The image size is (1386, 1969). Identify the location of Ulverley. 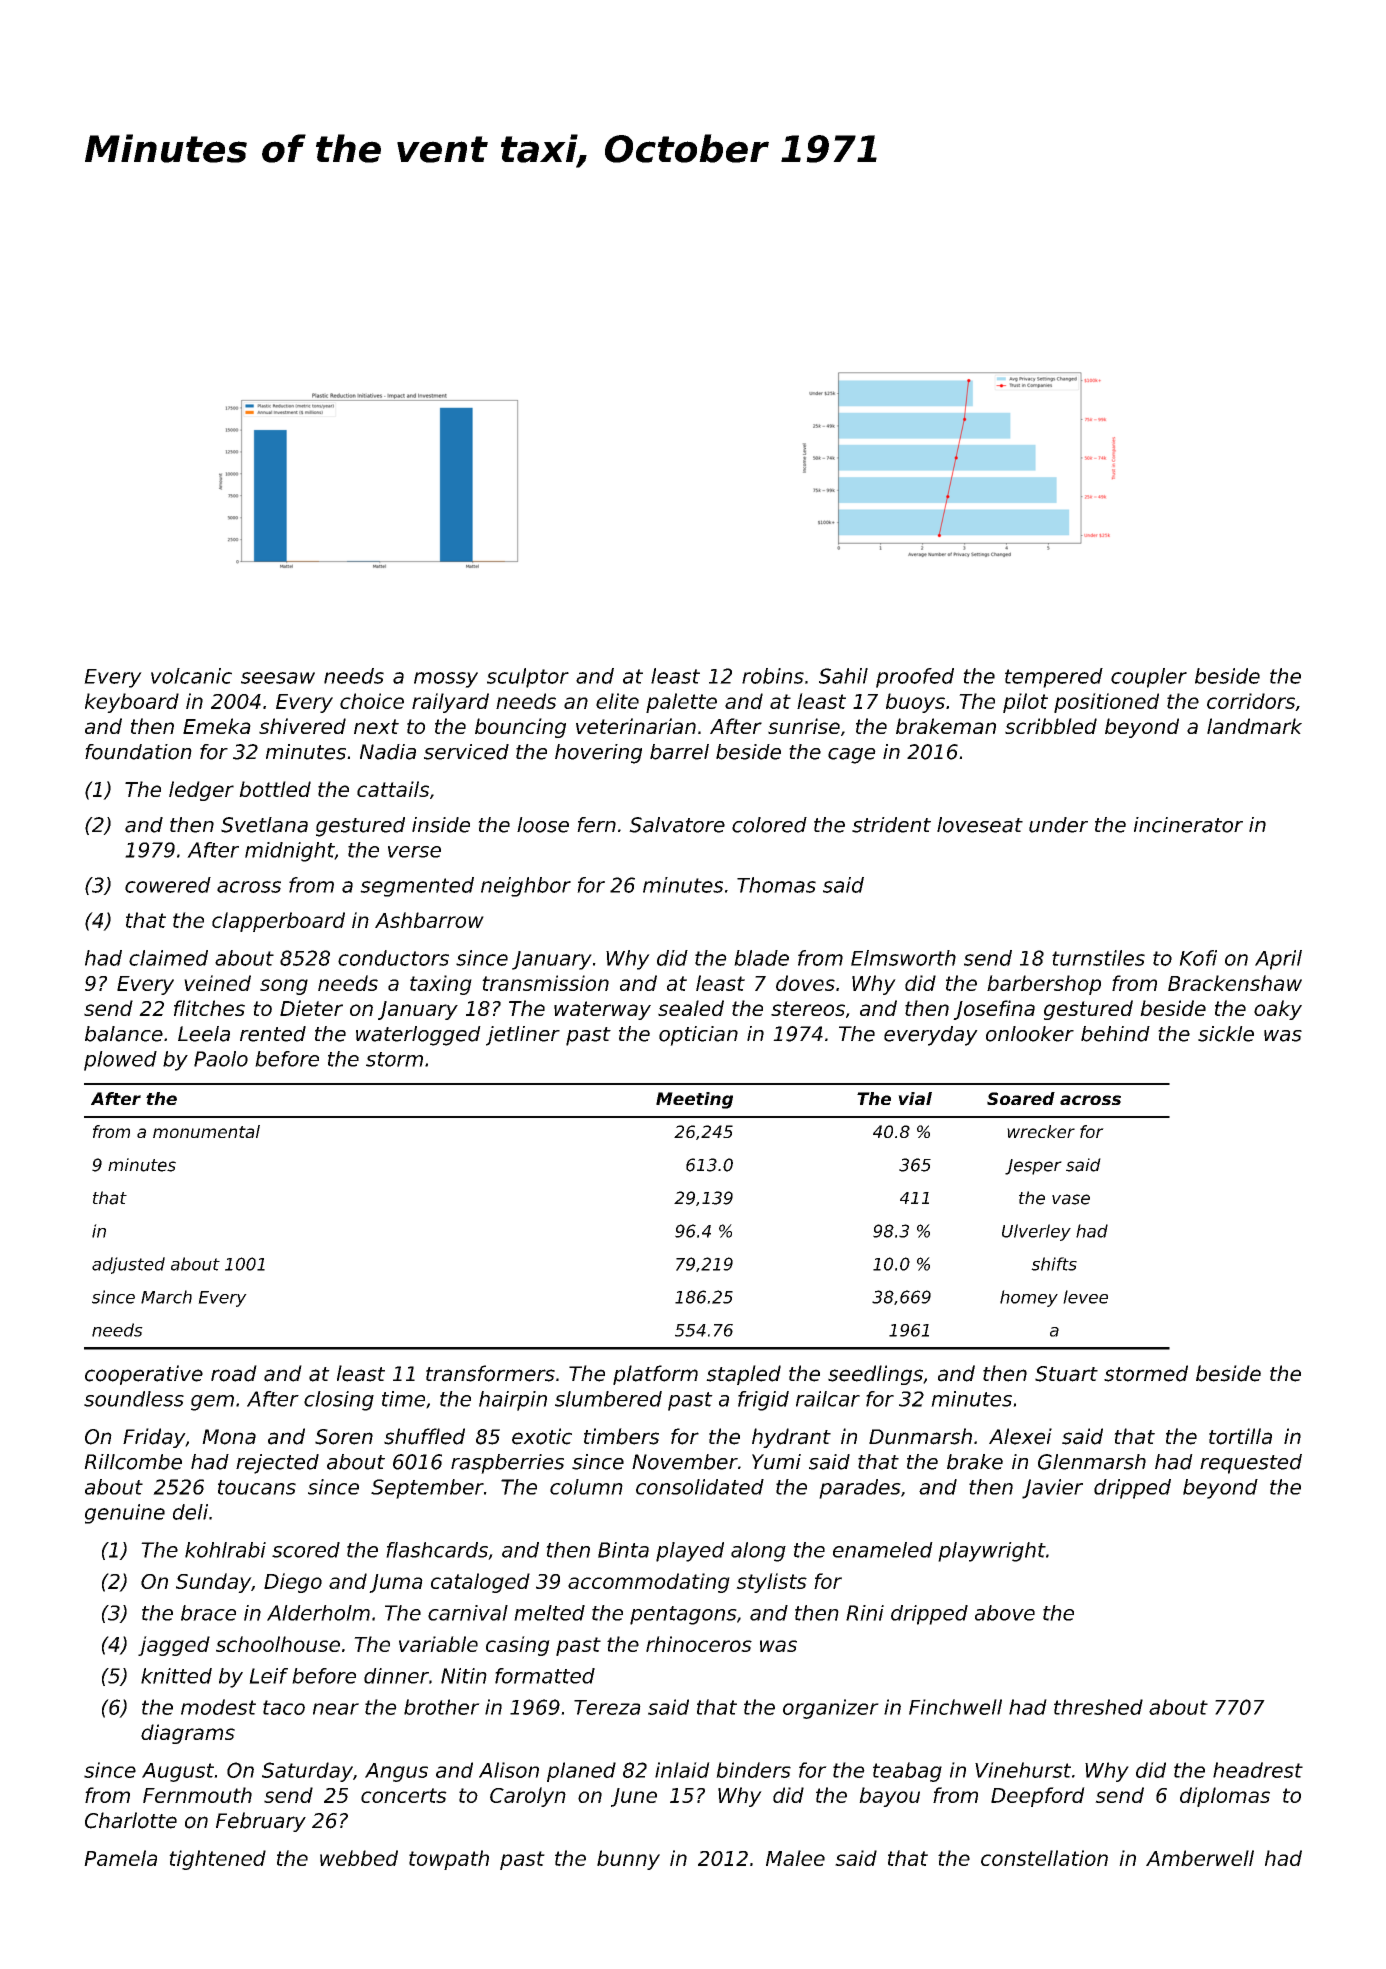
(1036, 1232).
